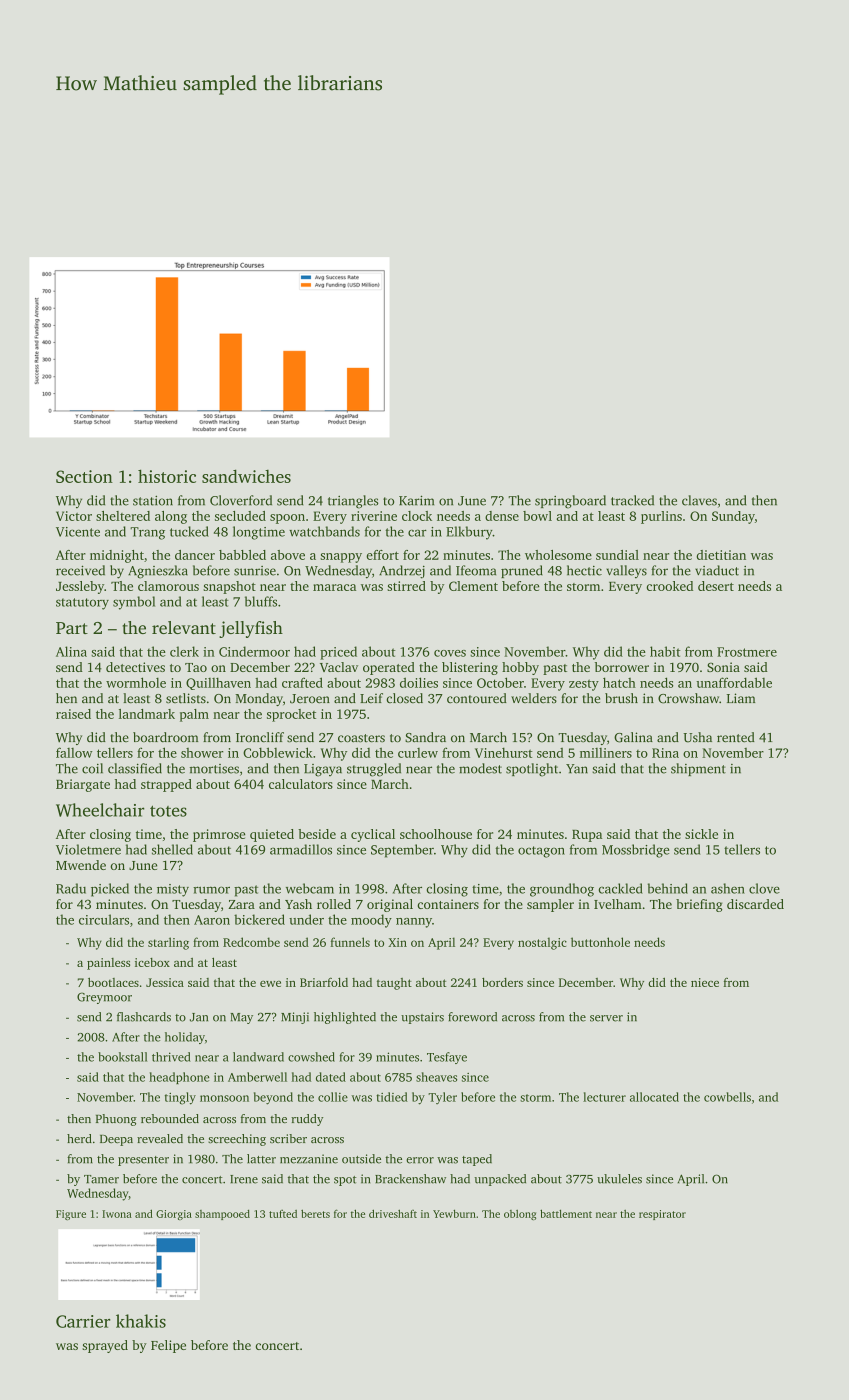  I want to click on Briarfold, so click(324, 982).
